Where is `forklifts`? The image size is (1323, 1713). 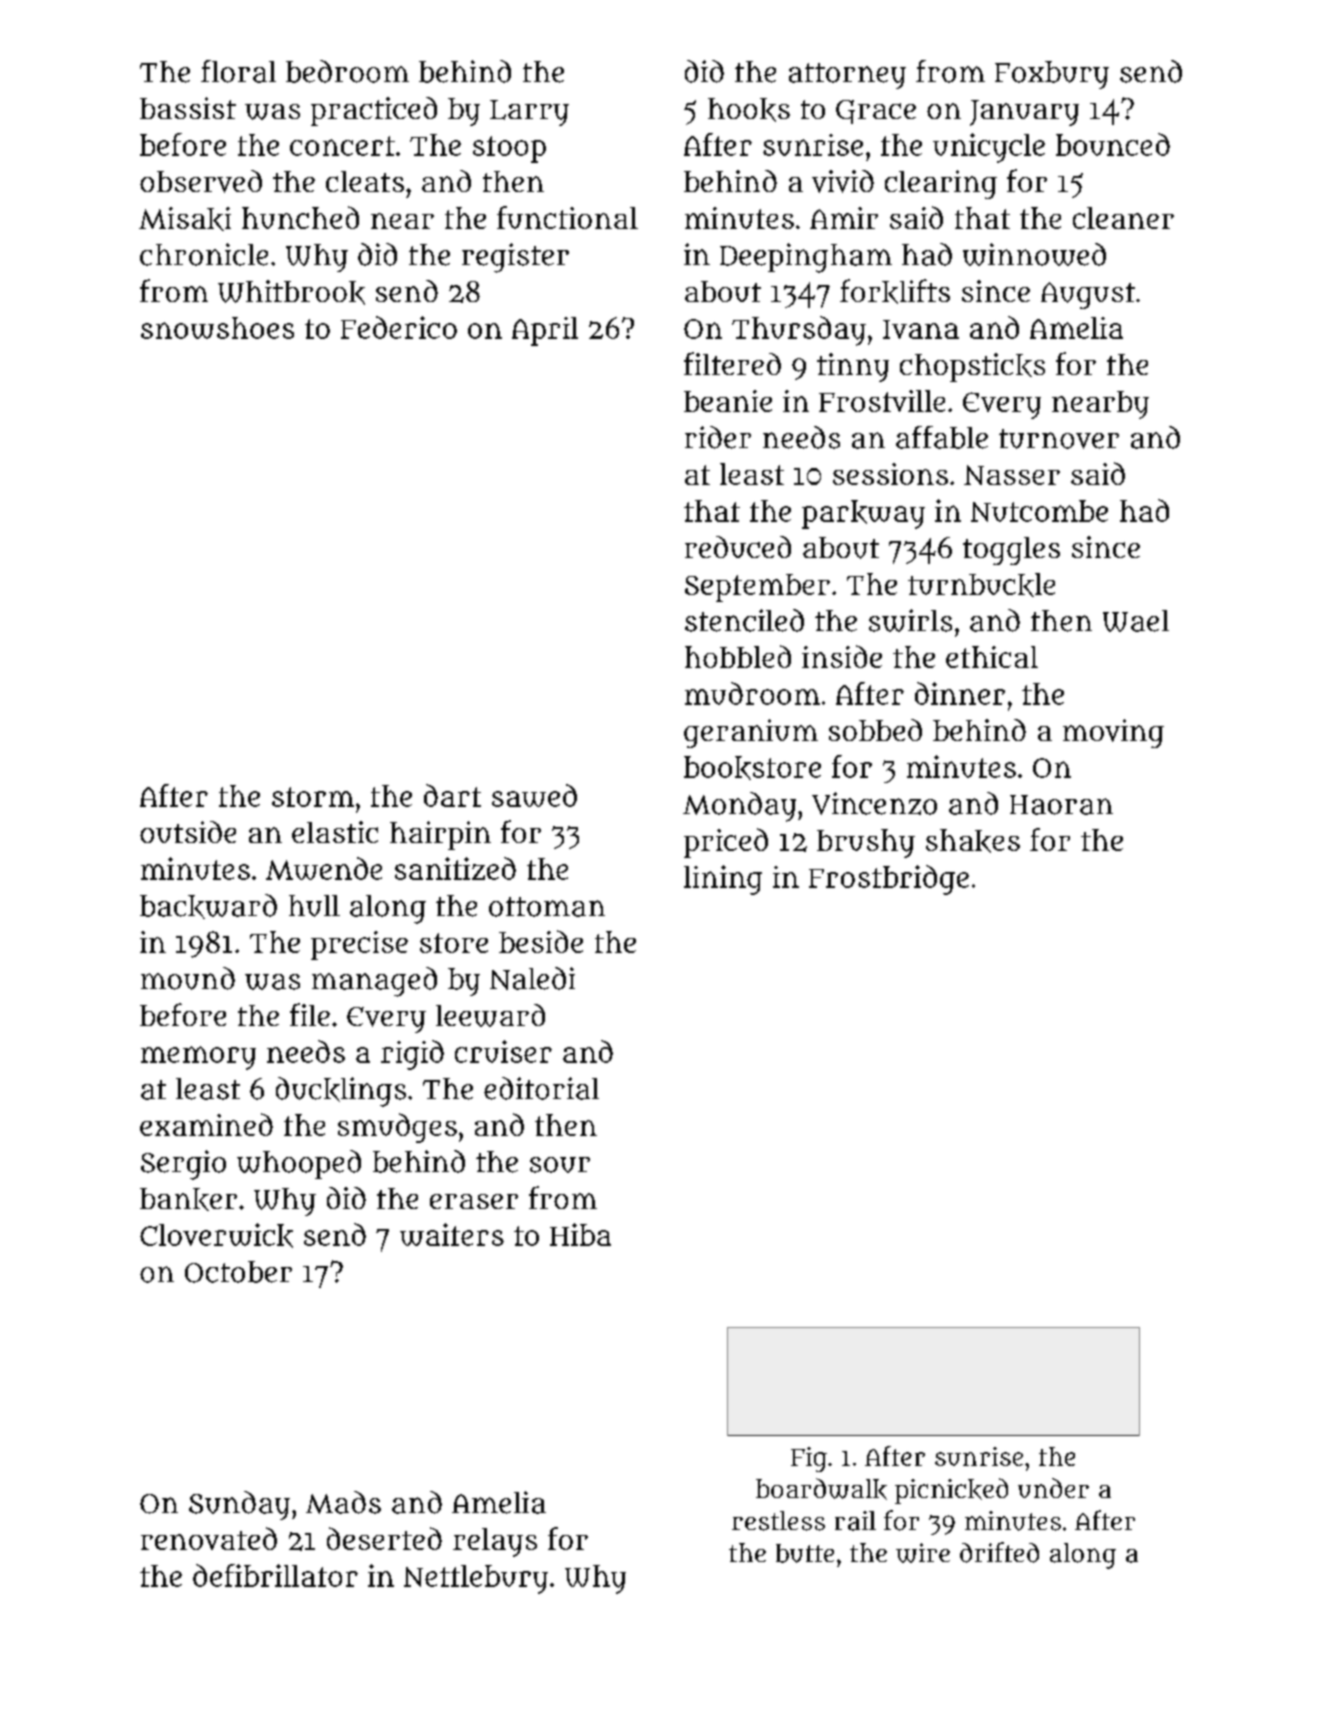 forklifts is located at coordinates (895, 291).
